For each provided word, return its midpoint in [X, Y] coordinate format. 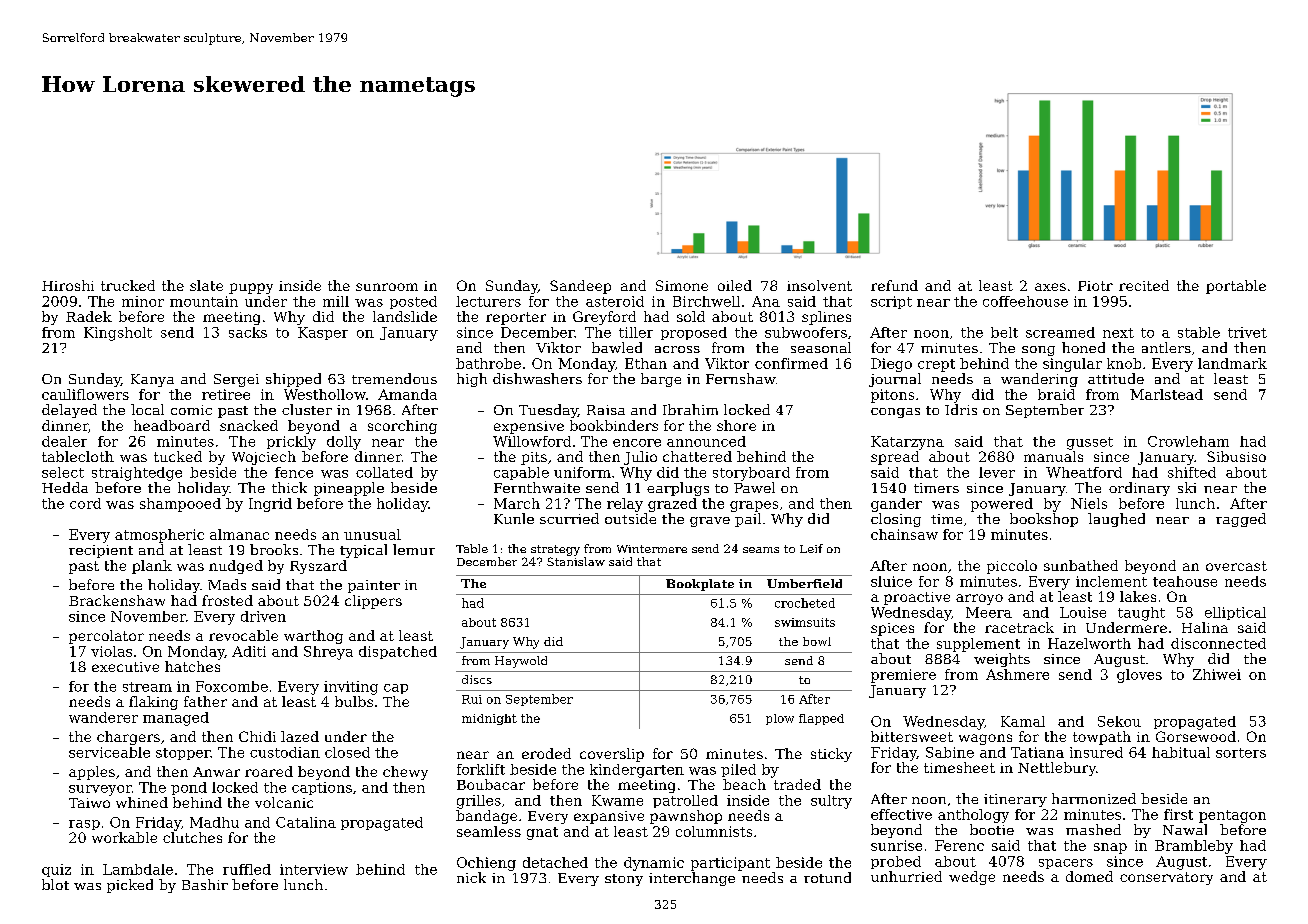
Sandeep [580, 287]
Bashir [205, 884]
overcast [1236, 566]
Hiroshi [68, 285]
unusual [372, 534]
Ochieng [486, 864]
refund [894, 285]
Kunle [514, 518]
